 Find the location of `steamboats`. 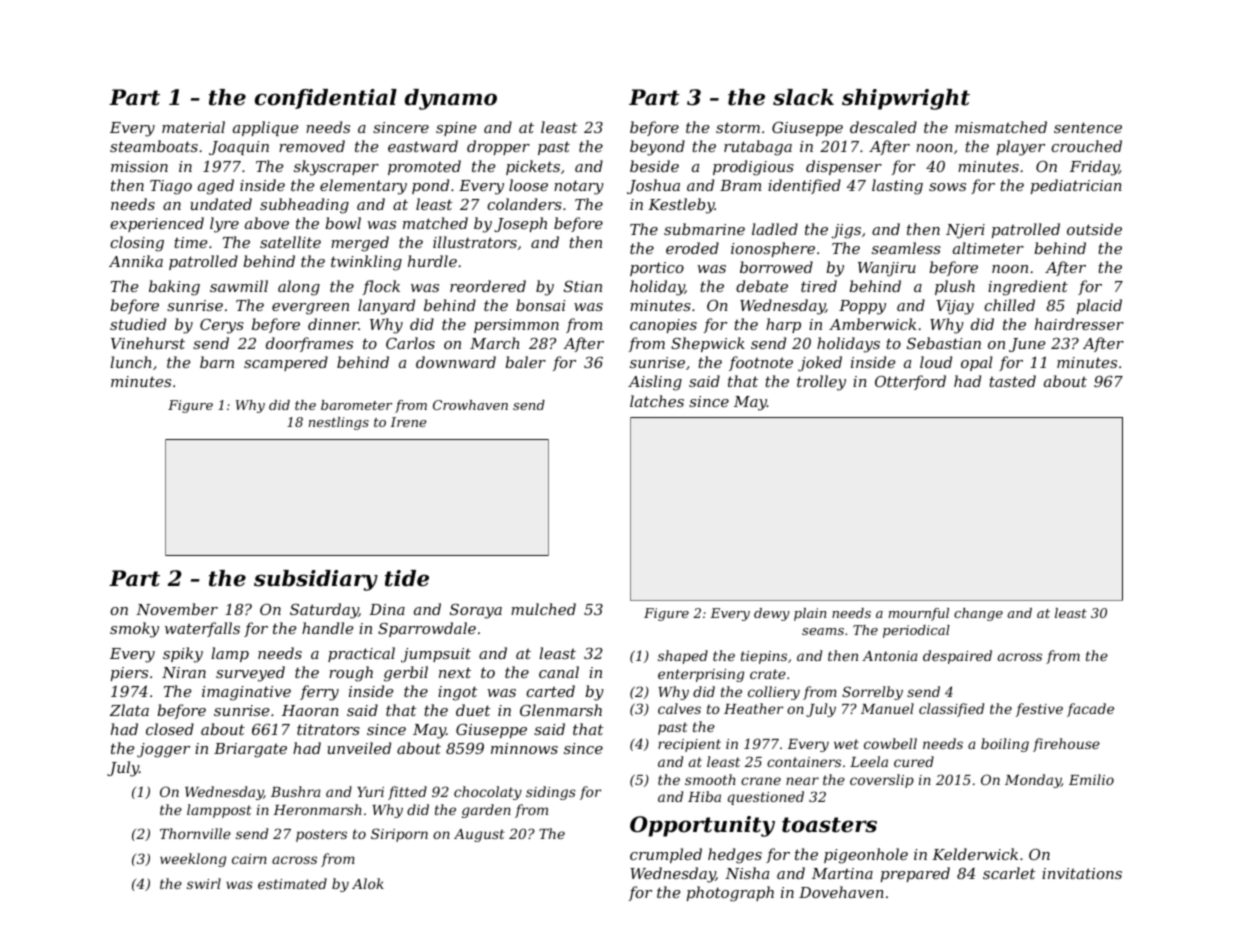

steamboats is located at coordinates (154, 146).
